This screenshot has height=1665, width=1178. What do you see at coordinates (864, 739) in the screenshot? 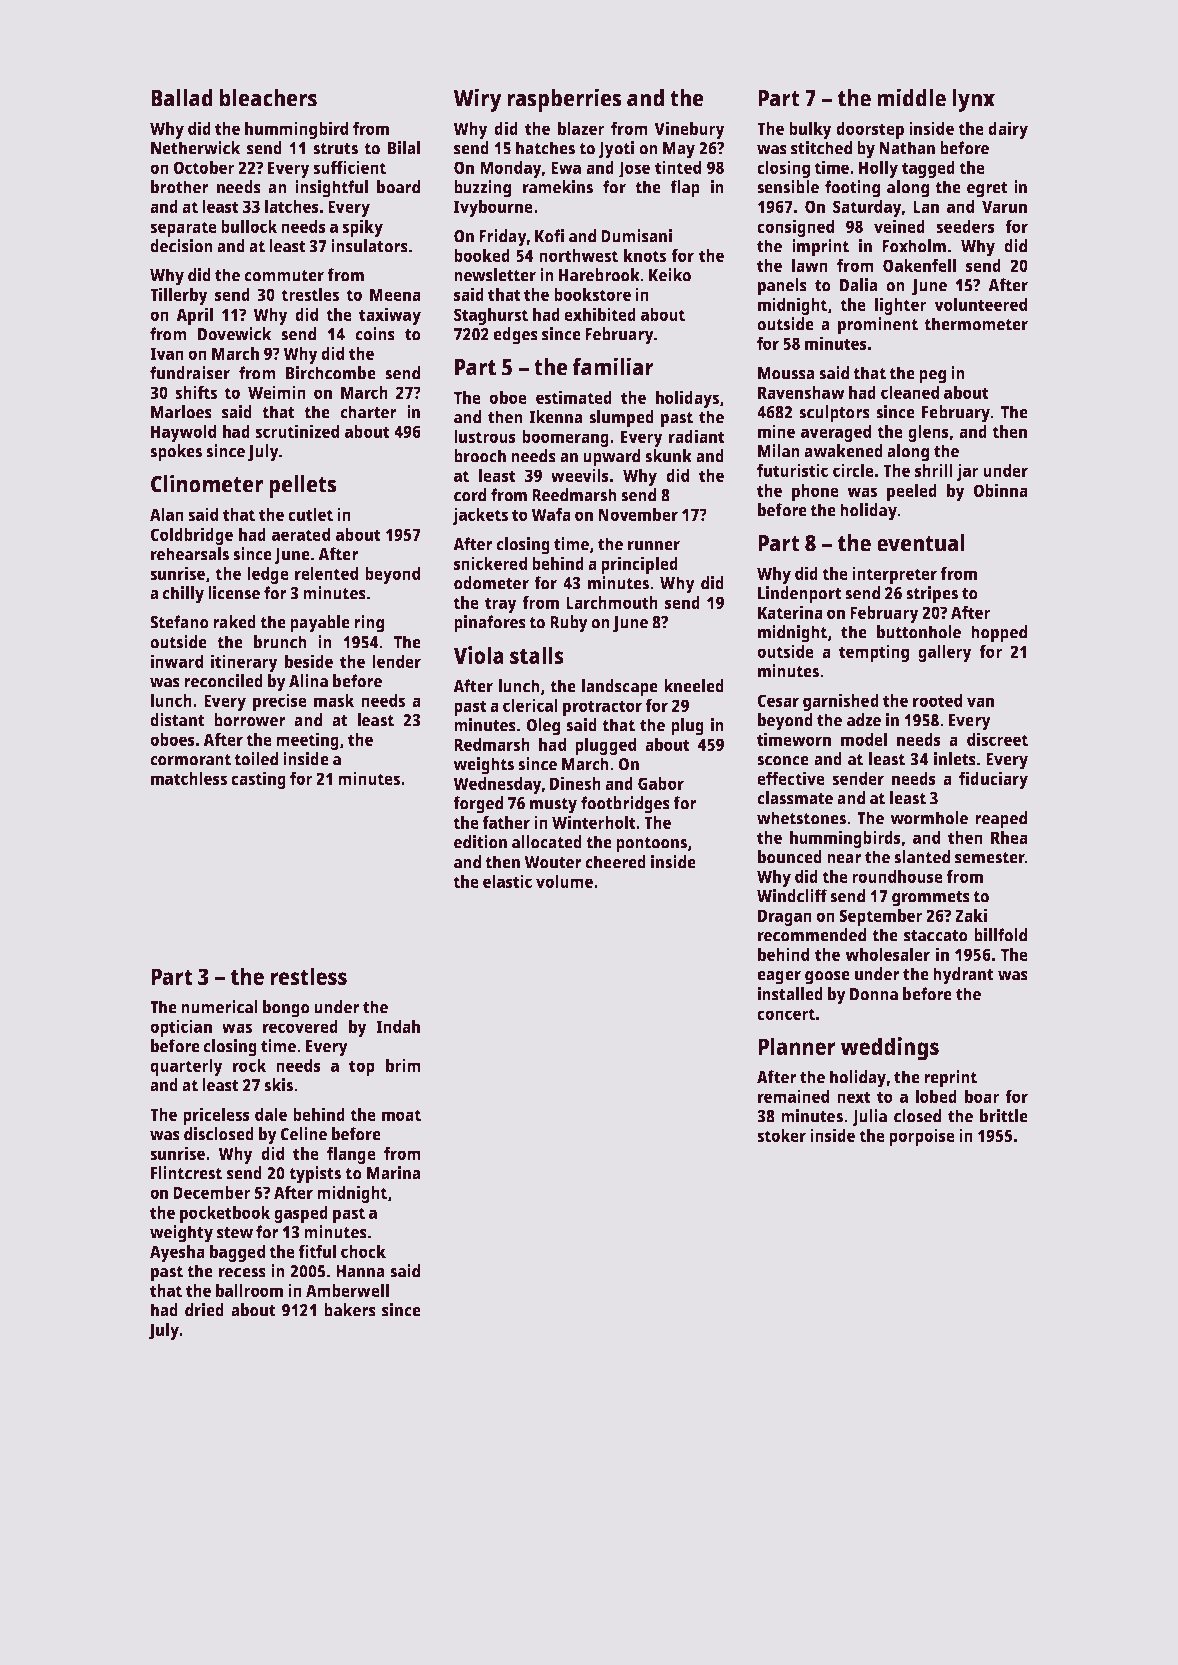
I see `model` at bounding box center [864, 739].
